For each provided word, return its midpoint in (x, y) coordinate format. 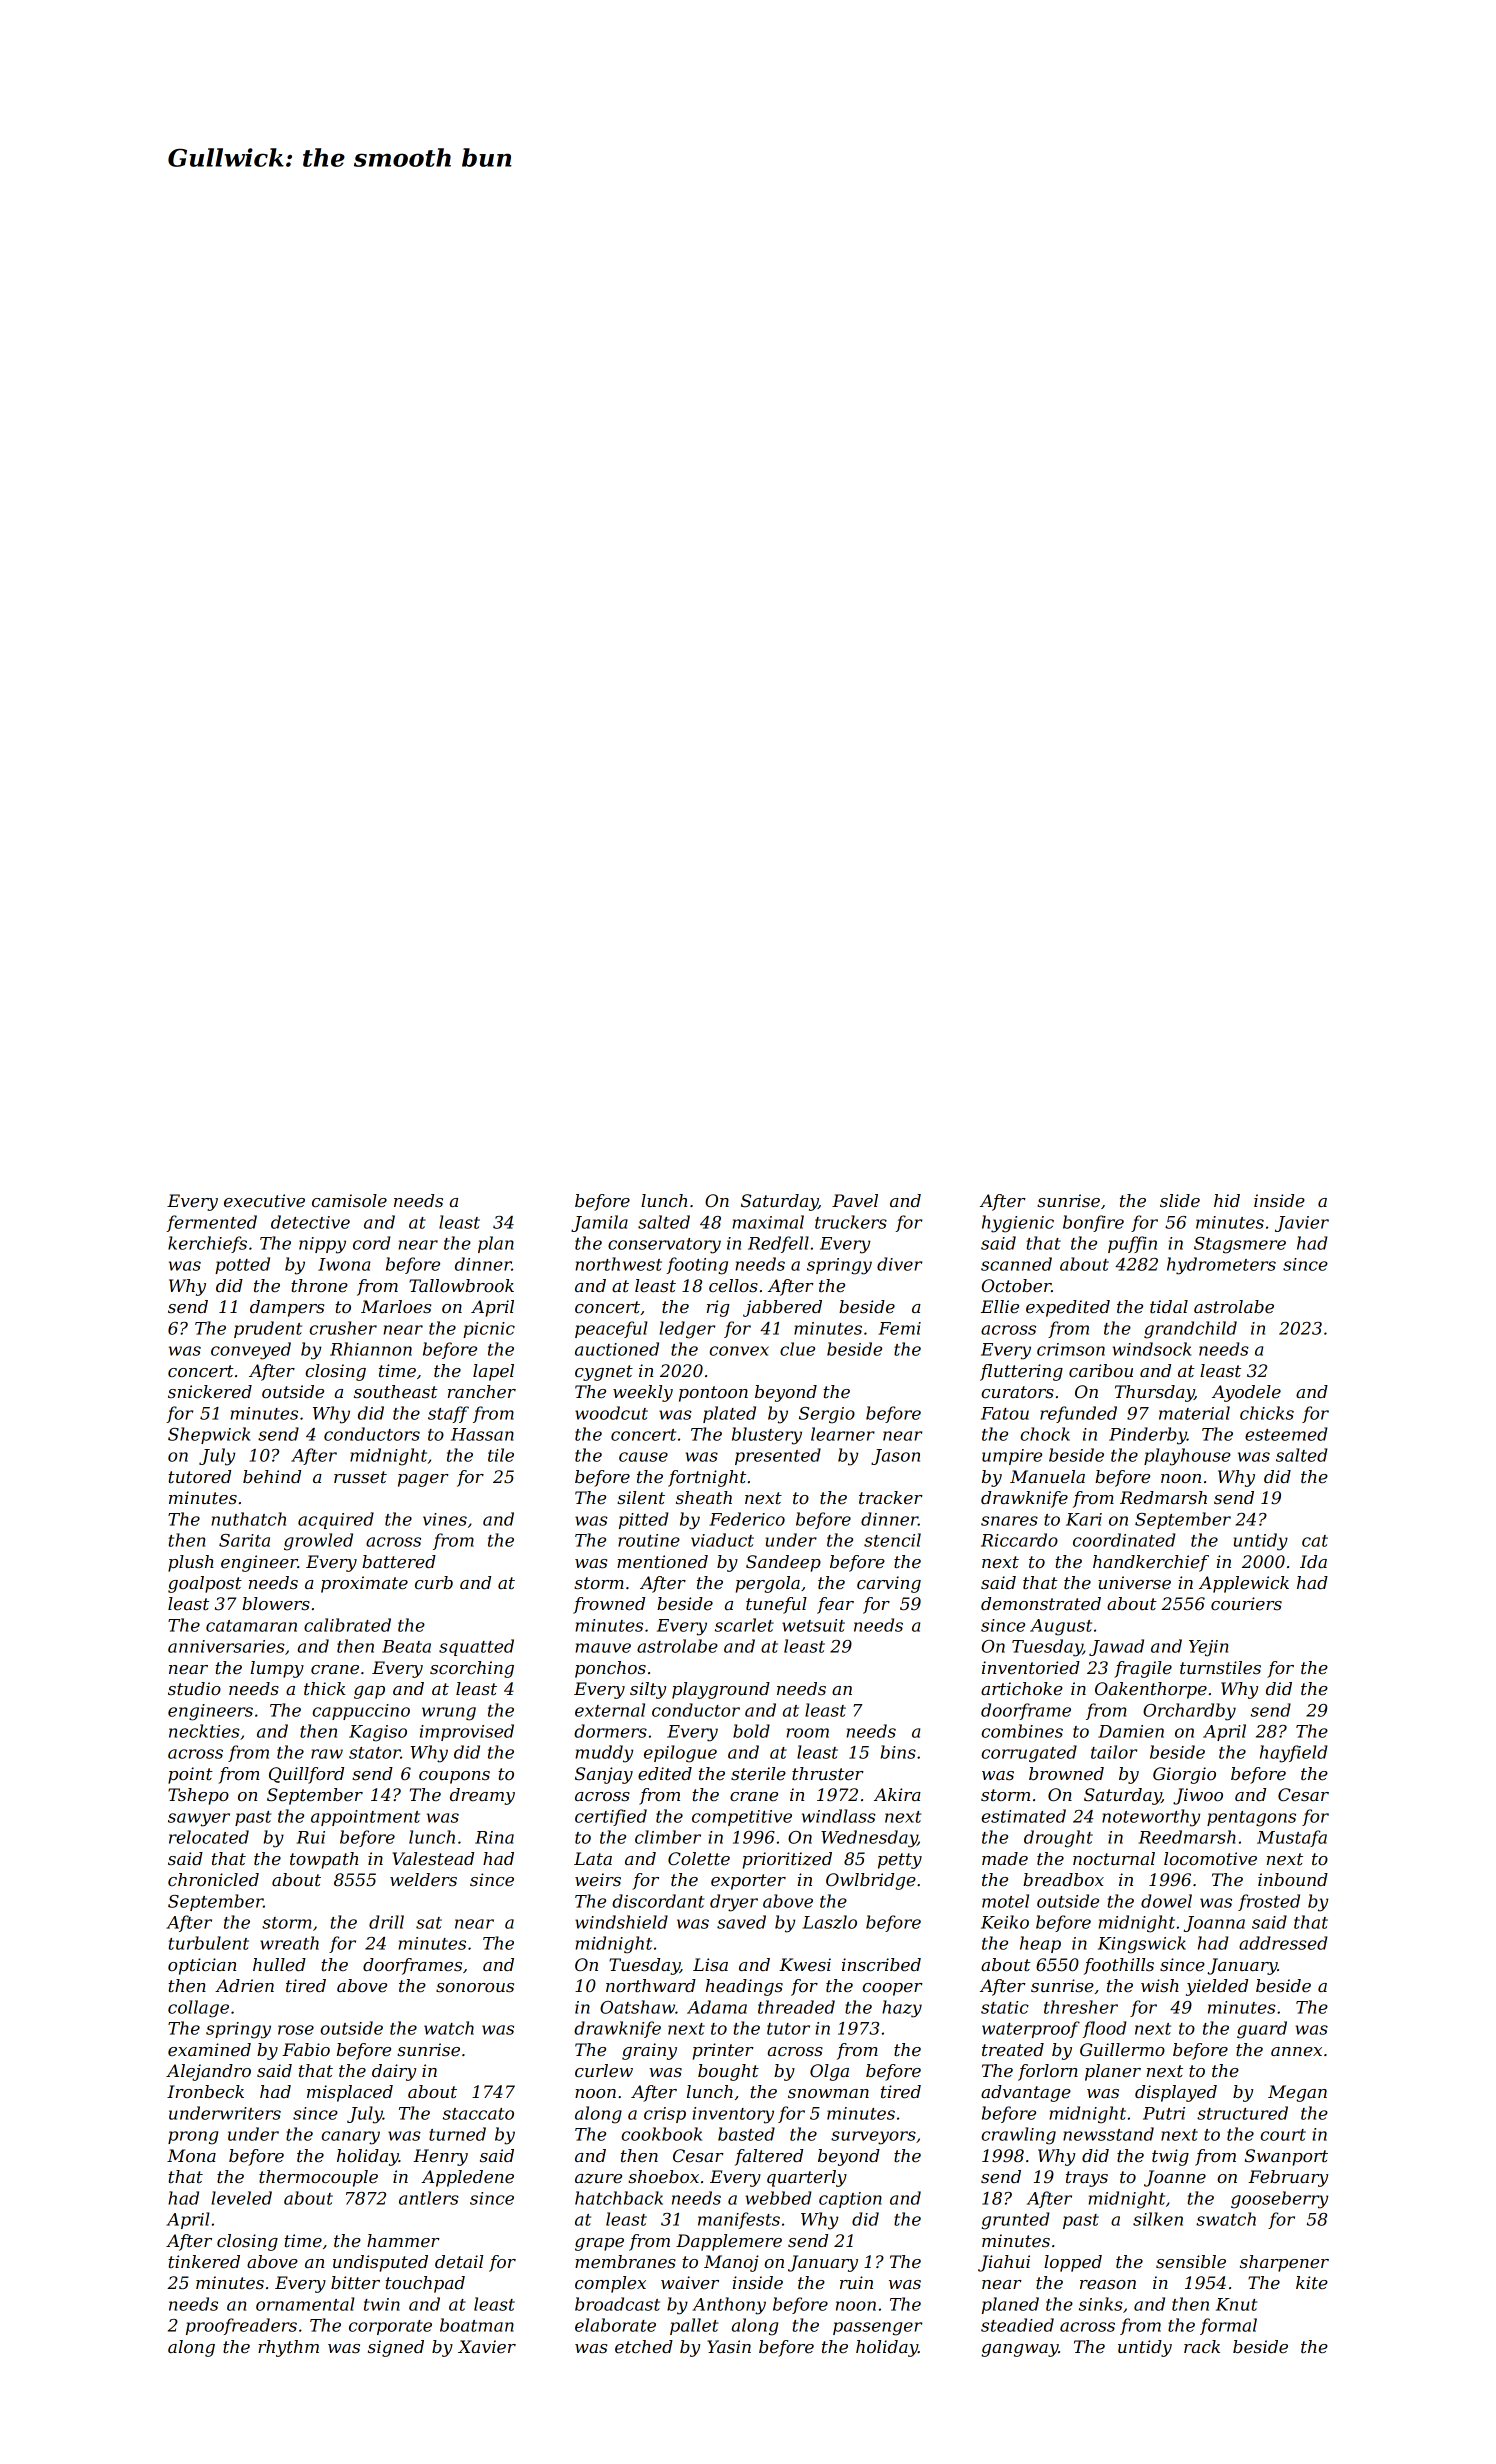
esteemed (1286, 1434)
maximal (768, 1222)
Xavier (487, 2346)
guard (1262, 2030)
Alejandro (208, 2072)
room (807, 1733)
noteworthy (1151, 1818)
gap (369, 1692)
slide (1180, 1200)
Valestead (433, 1858)
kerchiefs (207, 1244)
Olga (829, 2072)
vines (445, 1519)
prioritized (787, 1860)
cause (643, 1457)
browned (1066, 1773)
